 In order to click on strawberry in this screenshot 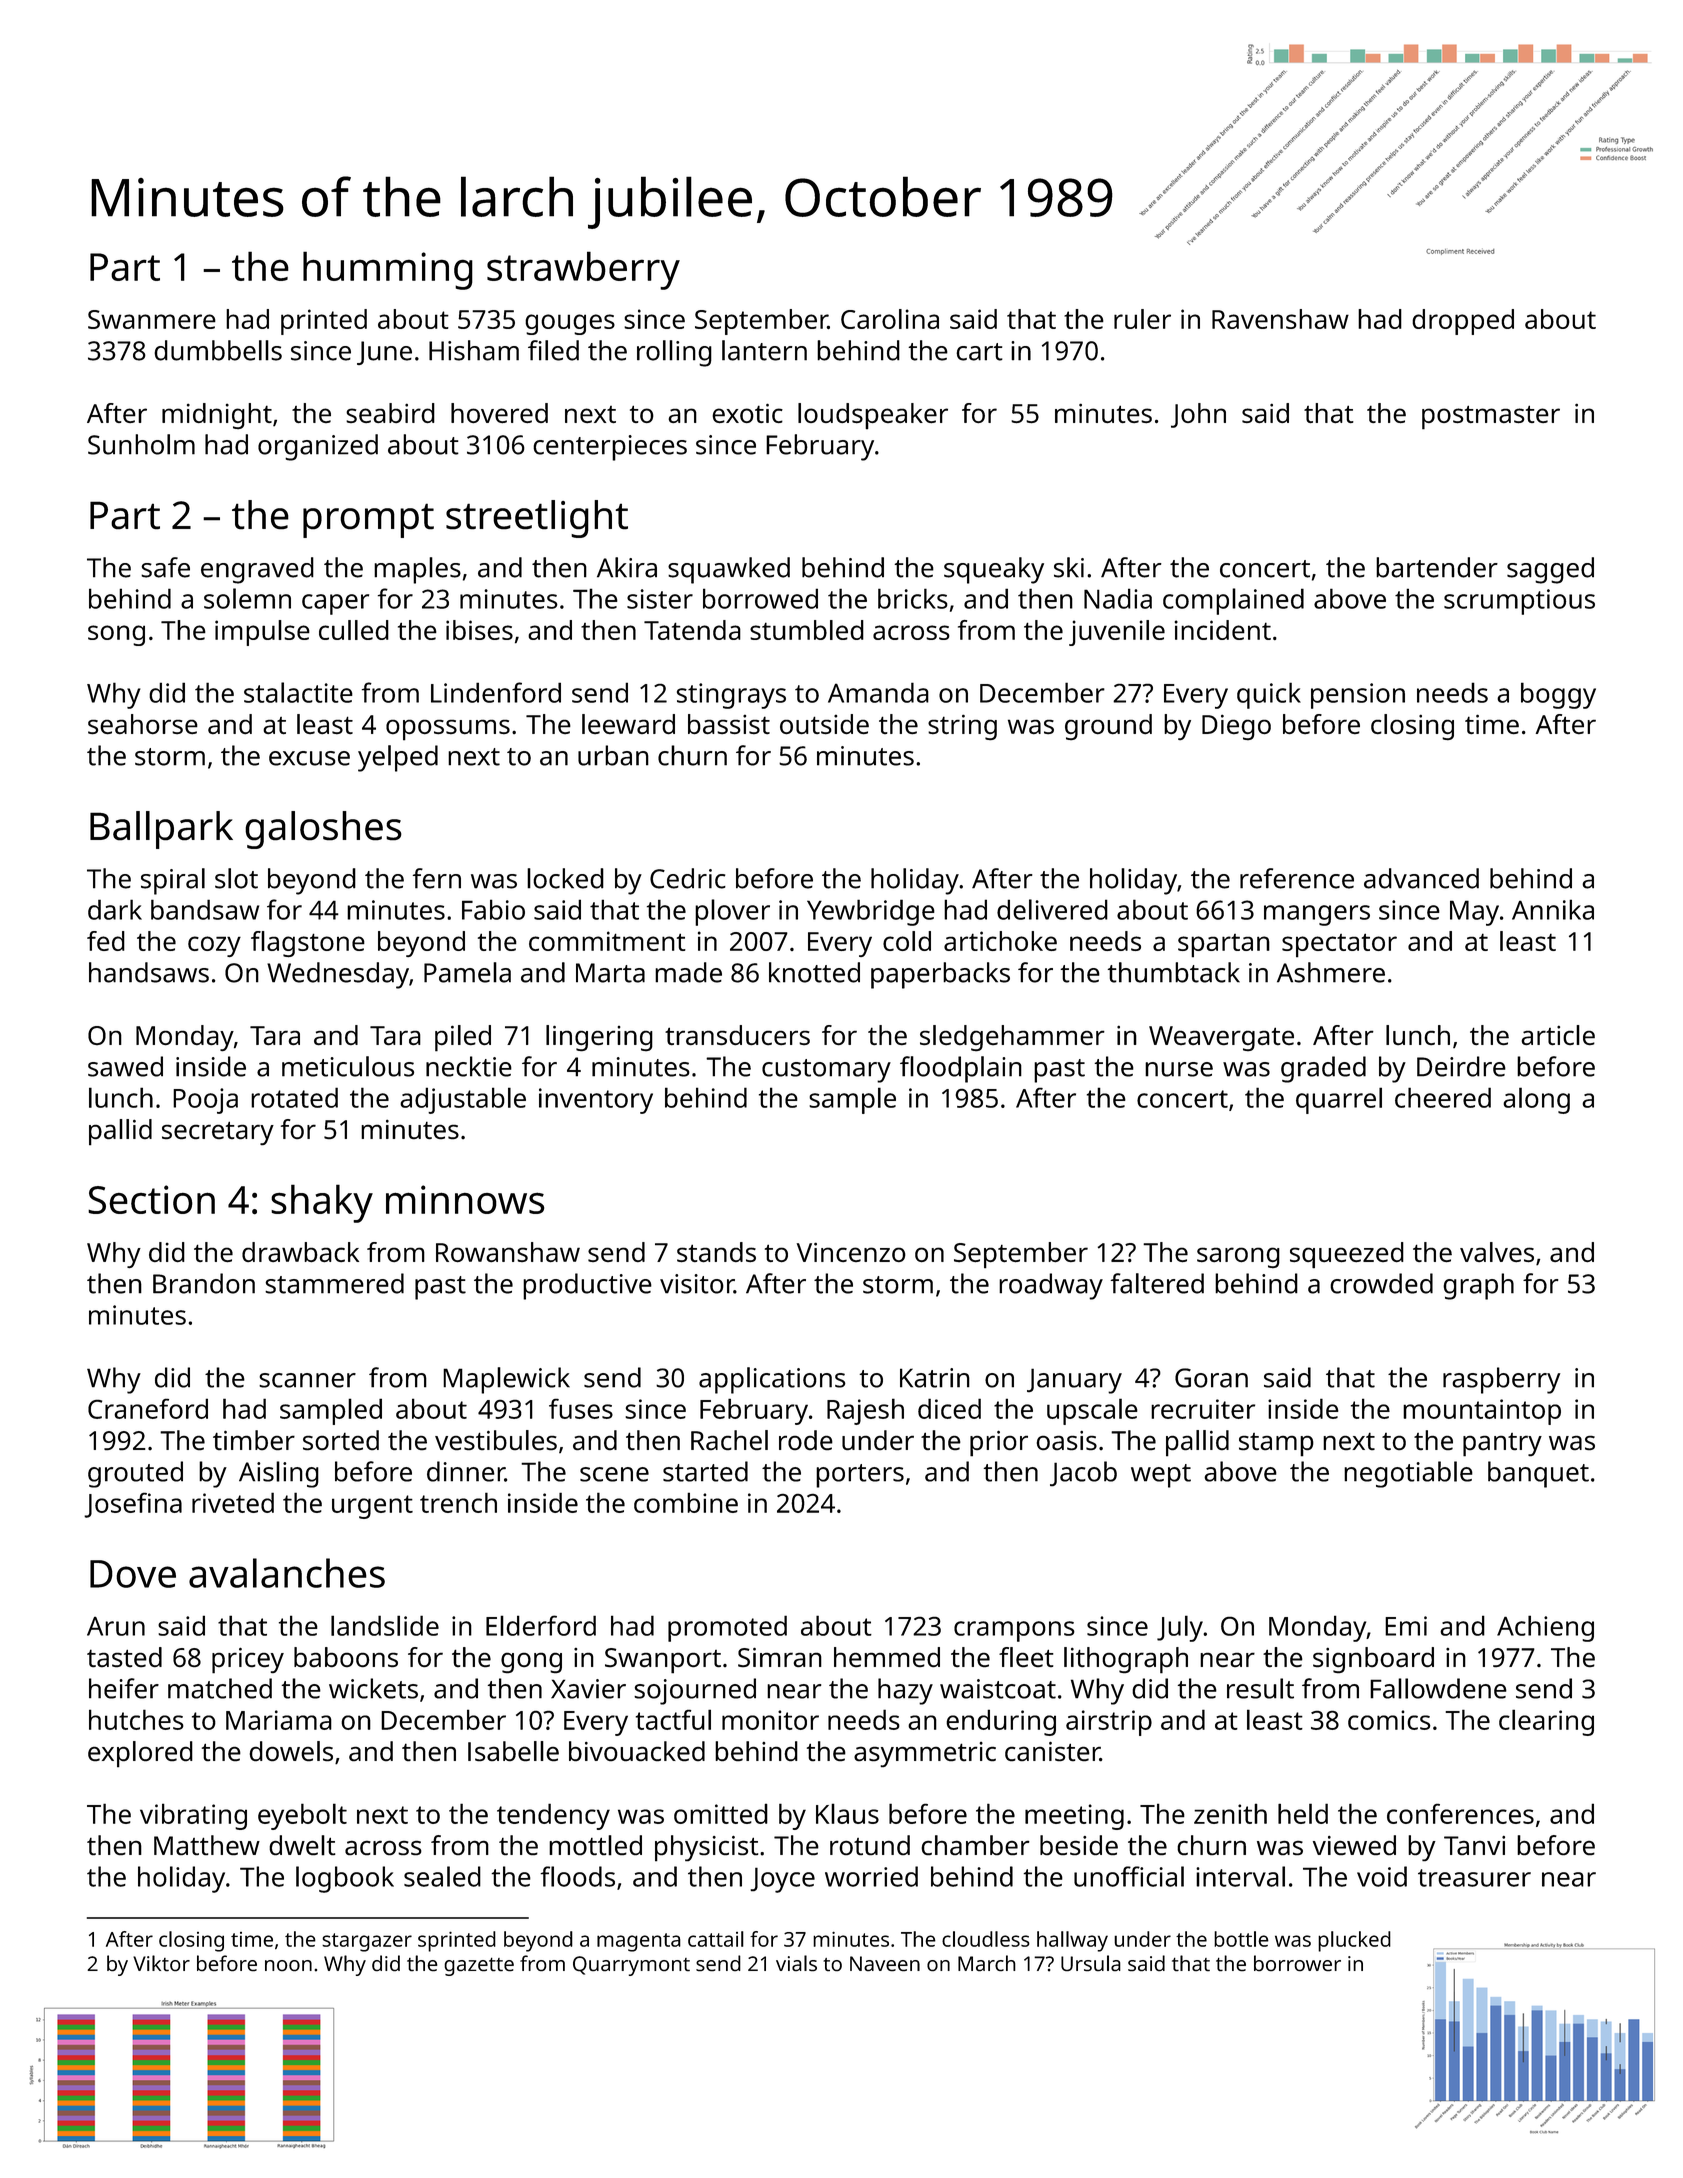, I will do `click(583, 270)`.
